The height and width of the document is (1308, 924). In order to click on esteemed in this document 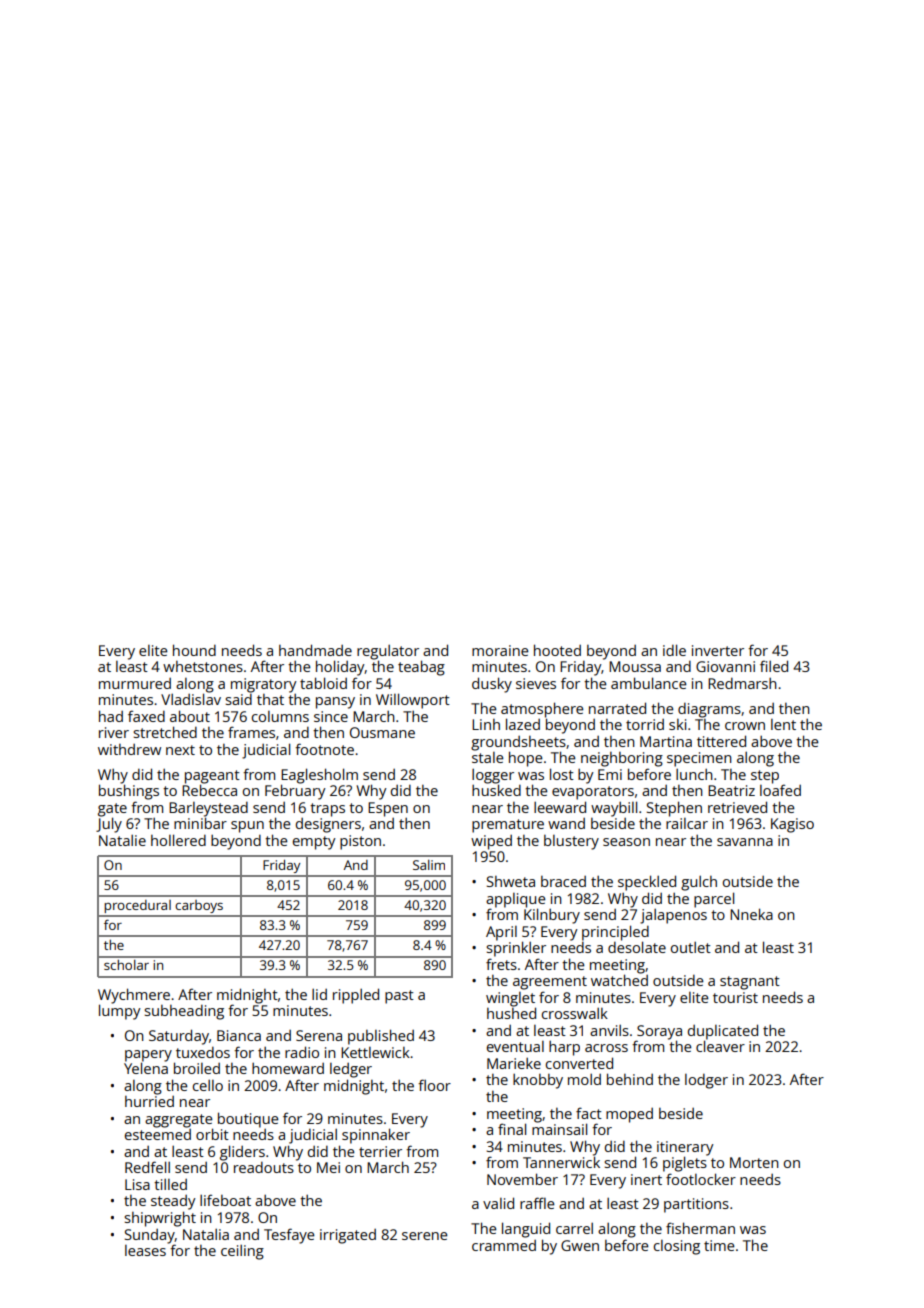, I will do `click(158, 1134)`.
